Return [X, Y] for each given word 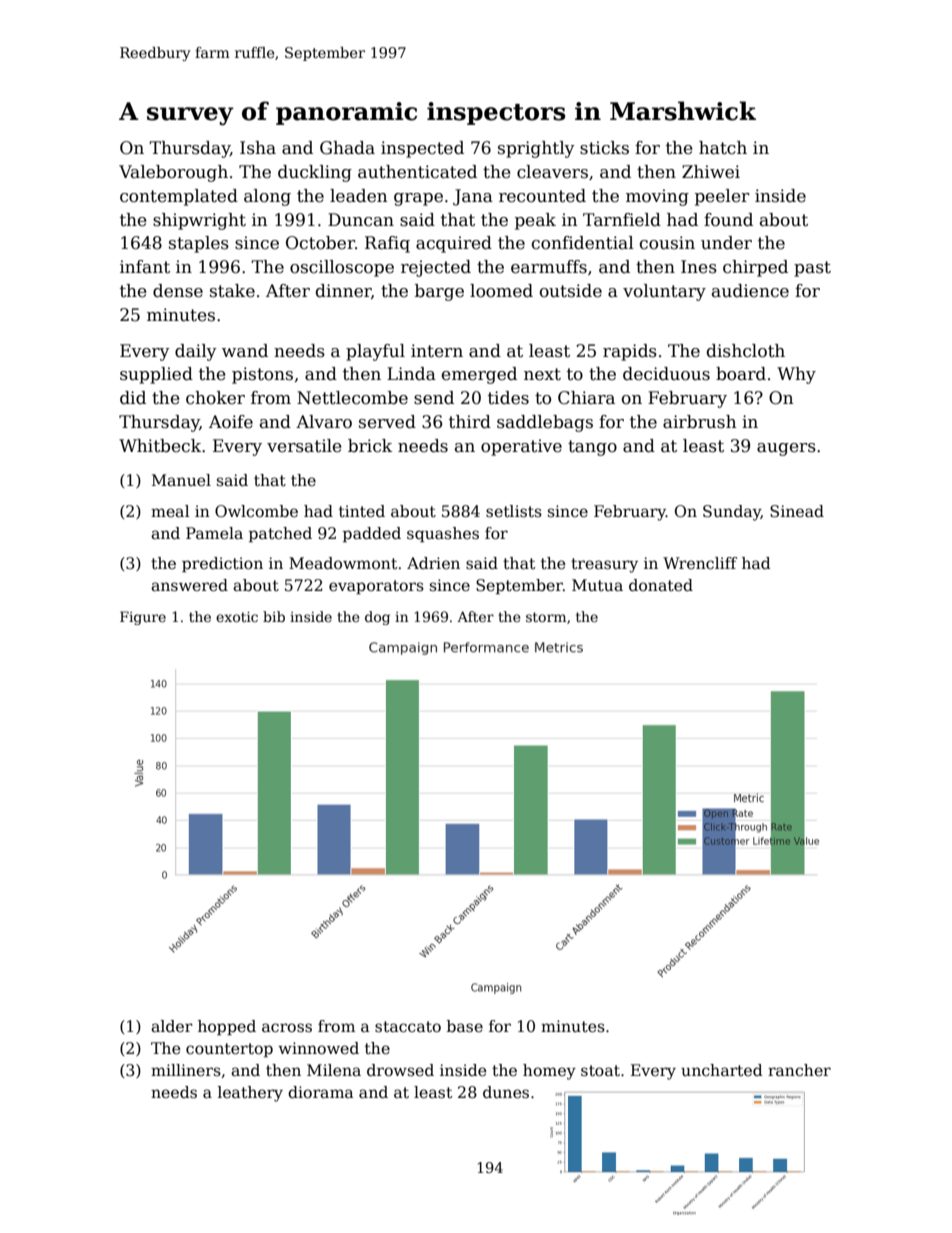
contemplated [179, 197]
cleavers [552, 172]
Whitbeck [160, 446]
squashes [443, 534]
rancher [799, 1070]
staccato [408, 1027]
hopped [227, 1027]
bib [274, 616]
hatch [723, 148]
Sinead [797, 511]
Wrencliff [700, 563]
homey [549, 1072]
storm [546, 617]
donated [661, 585]
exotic [237, 617]
